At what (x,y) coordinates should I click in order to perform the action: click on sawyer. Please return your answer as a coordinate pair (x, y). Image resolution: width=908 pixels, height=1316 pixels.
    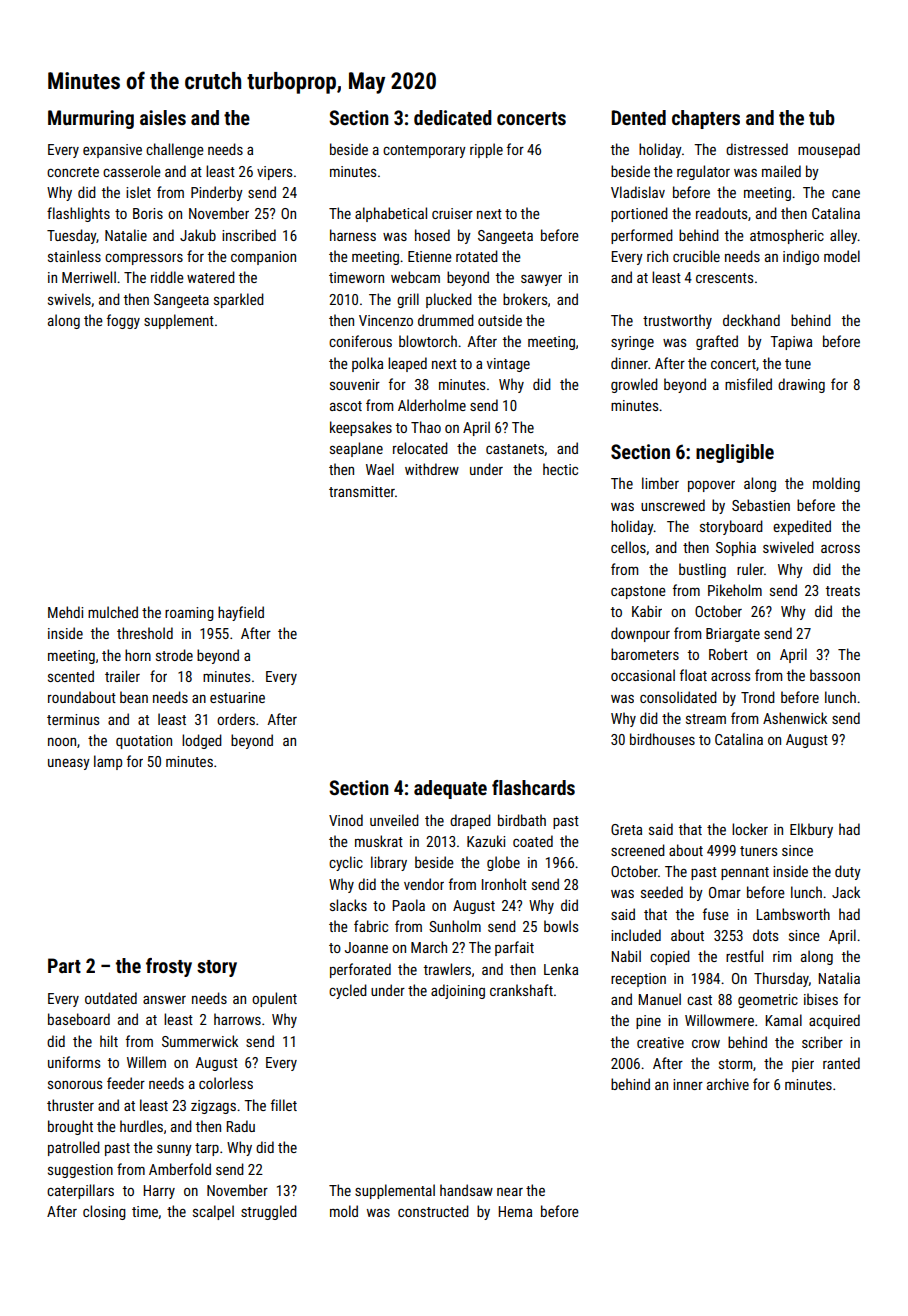
    Looking at the image, I should click on (541, 280).
